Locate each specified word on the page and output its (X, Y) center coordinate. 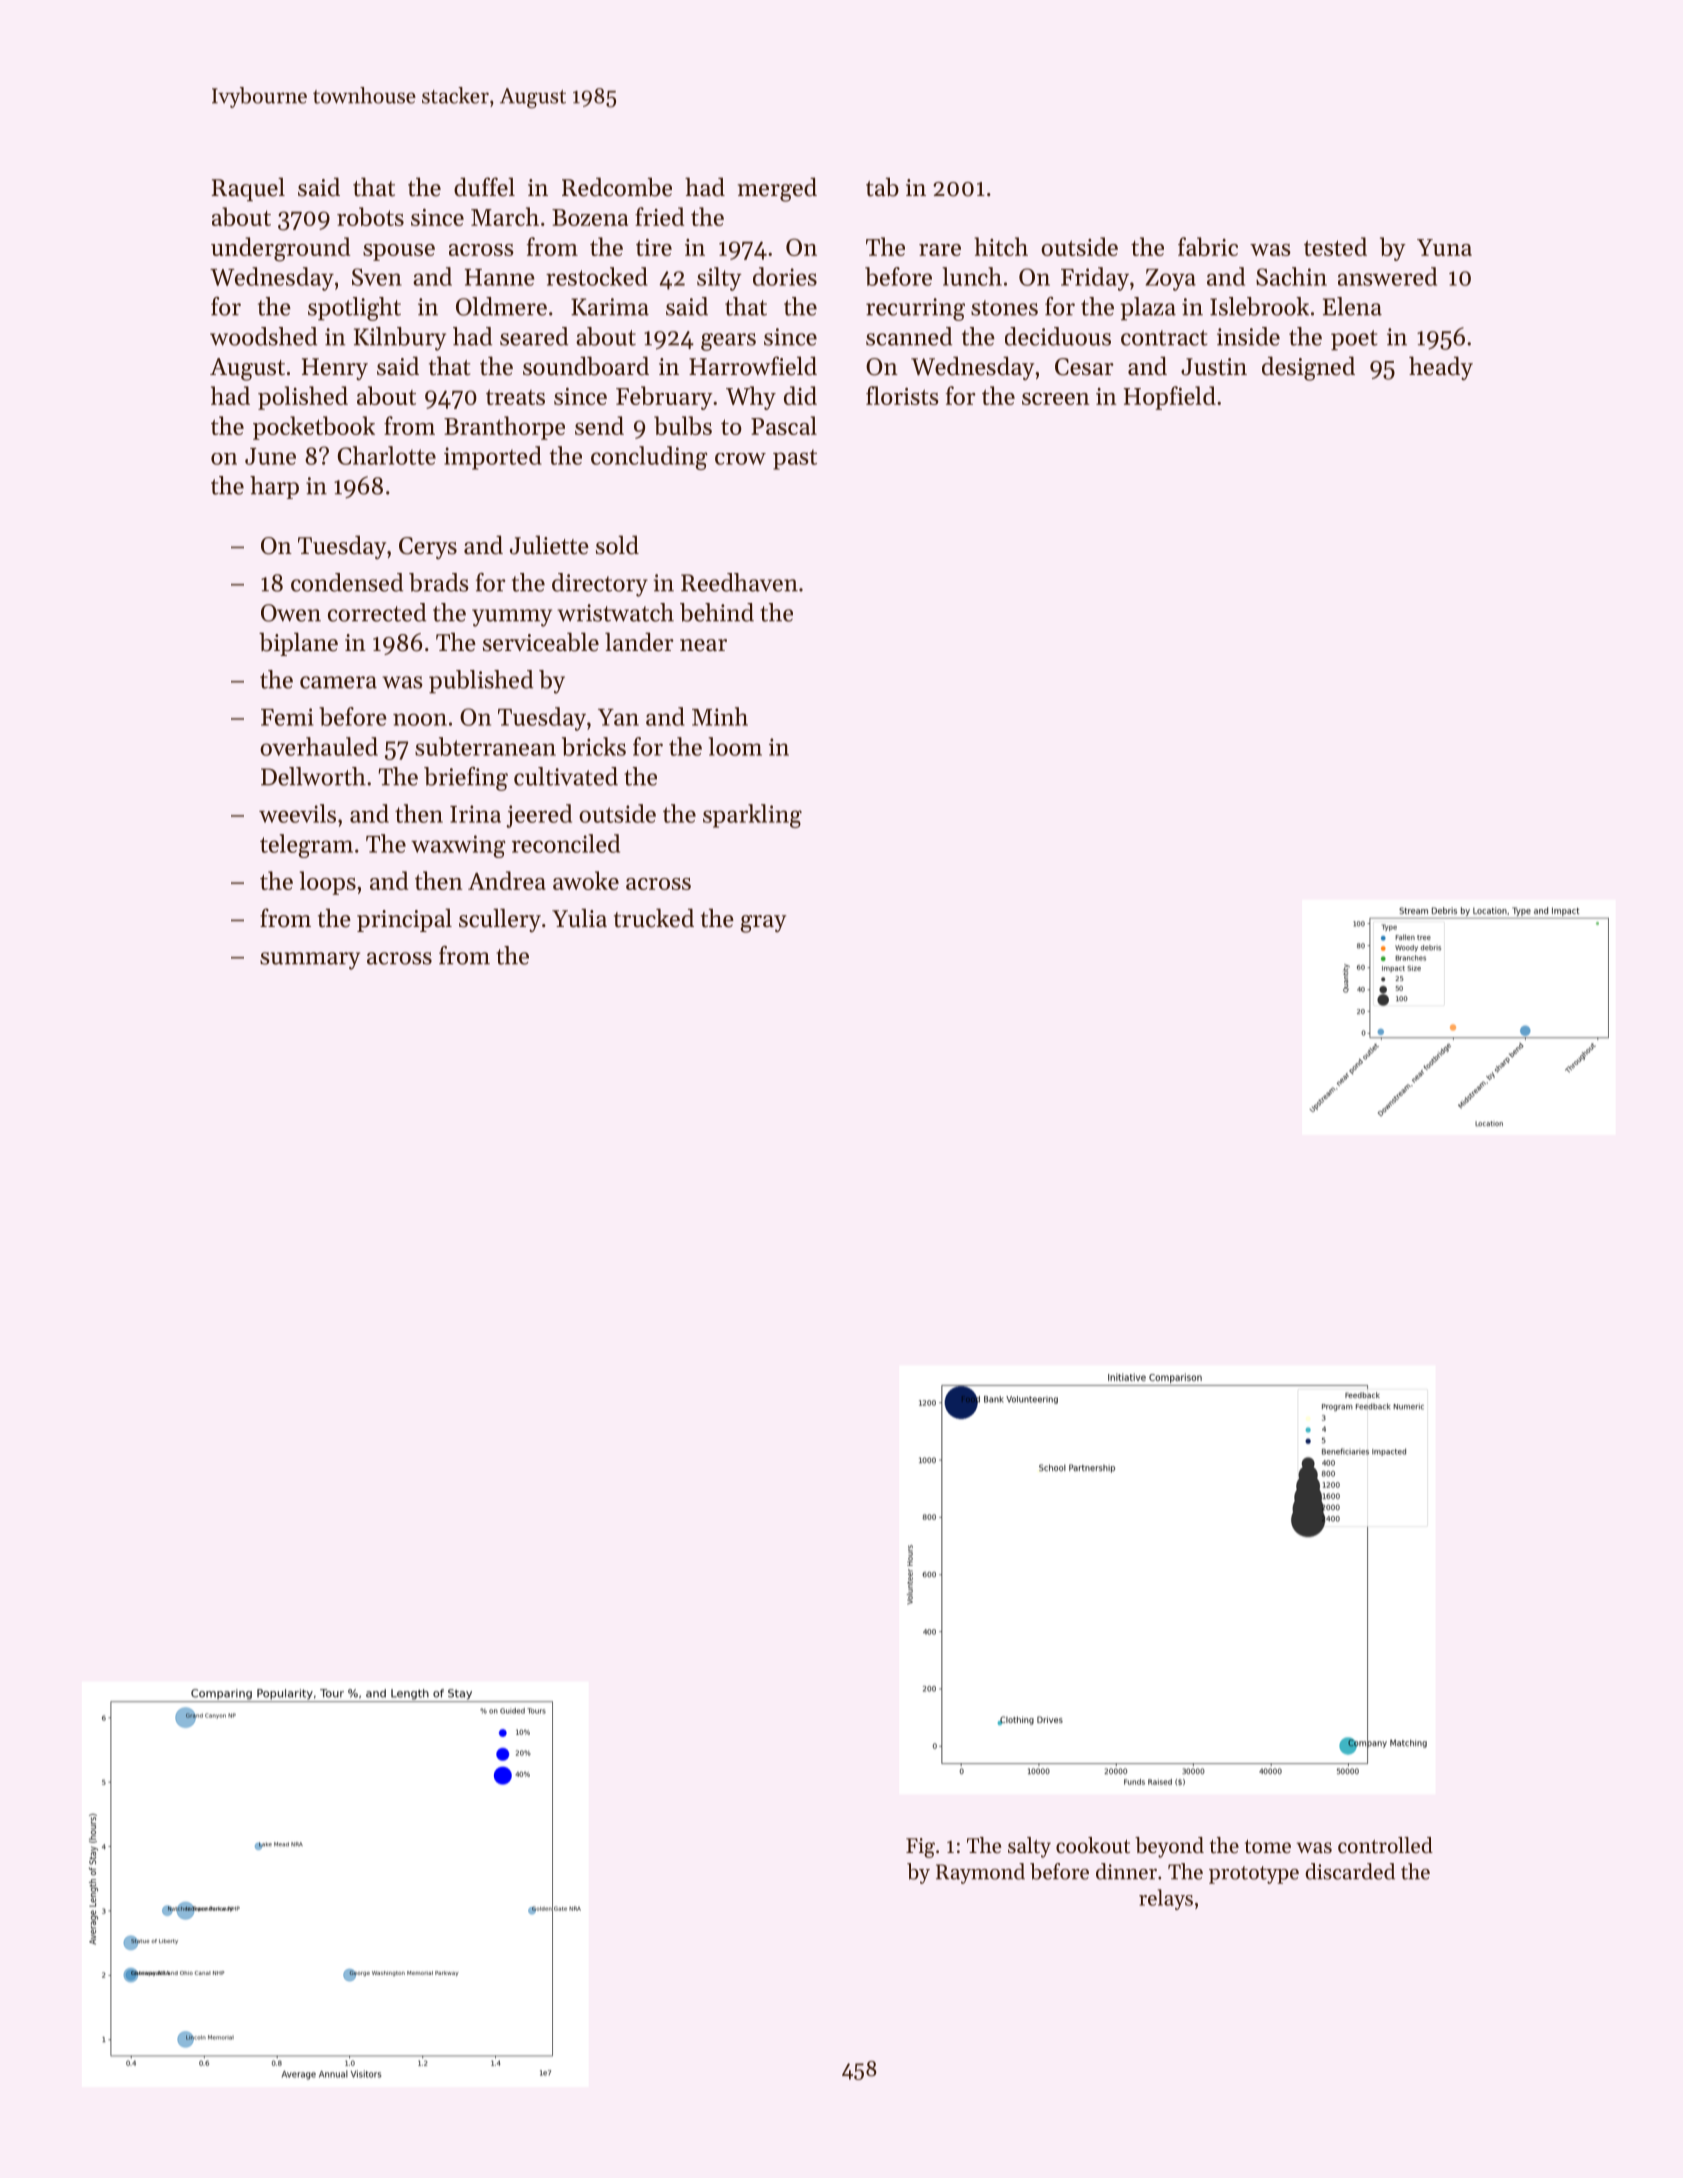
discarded (1350, 1871)
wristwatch (615, 612)
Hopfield (1169, 398)
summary (310, 961)
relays (1166, 1899)
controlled (1385, 1845)
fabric (1208, 246)
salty (1029, 1847)
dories (785, 276)
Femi (287, 717)
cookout (1093, 1845)
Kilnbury (400, 339)
